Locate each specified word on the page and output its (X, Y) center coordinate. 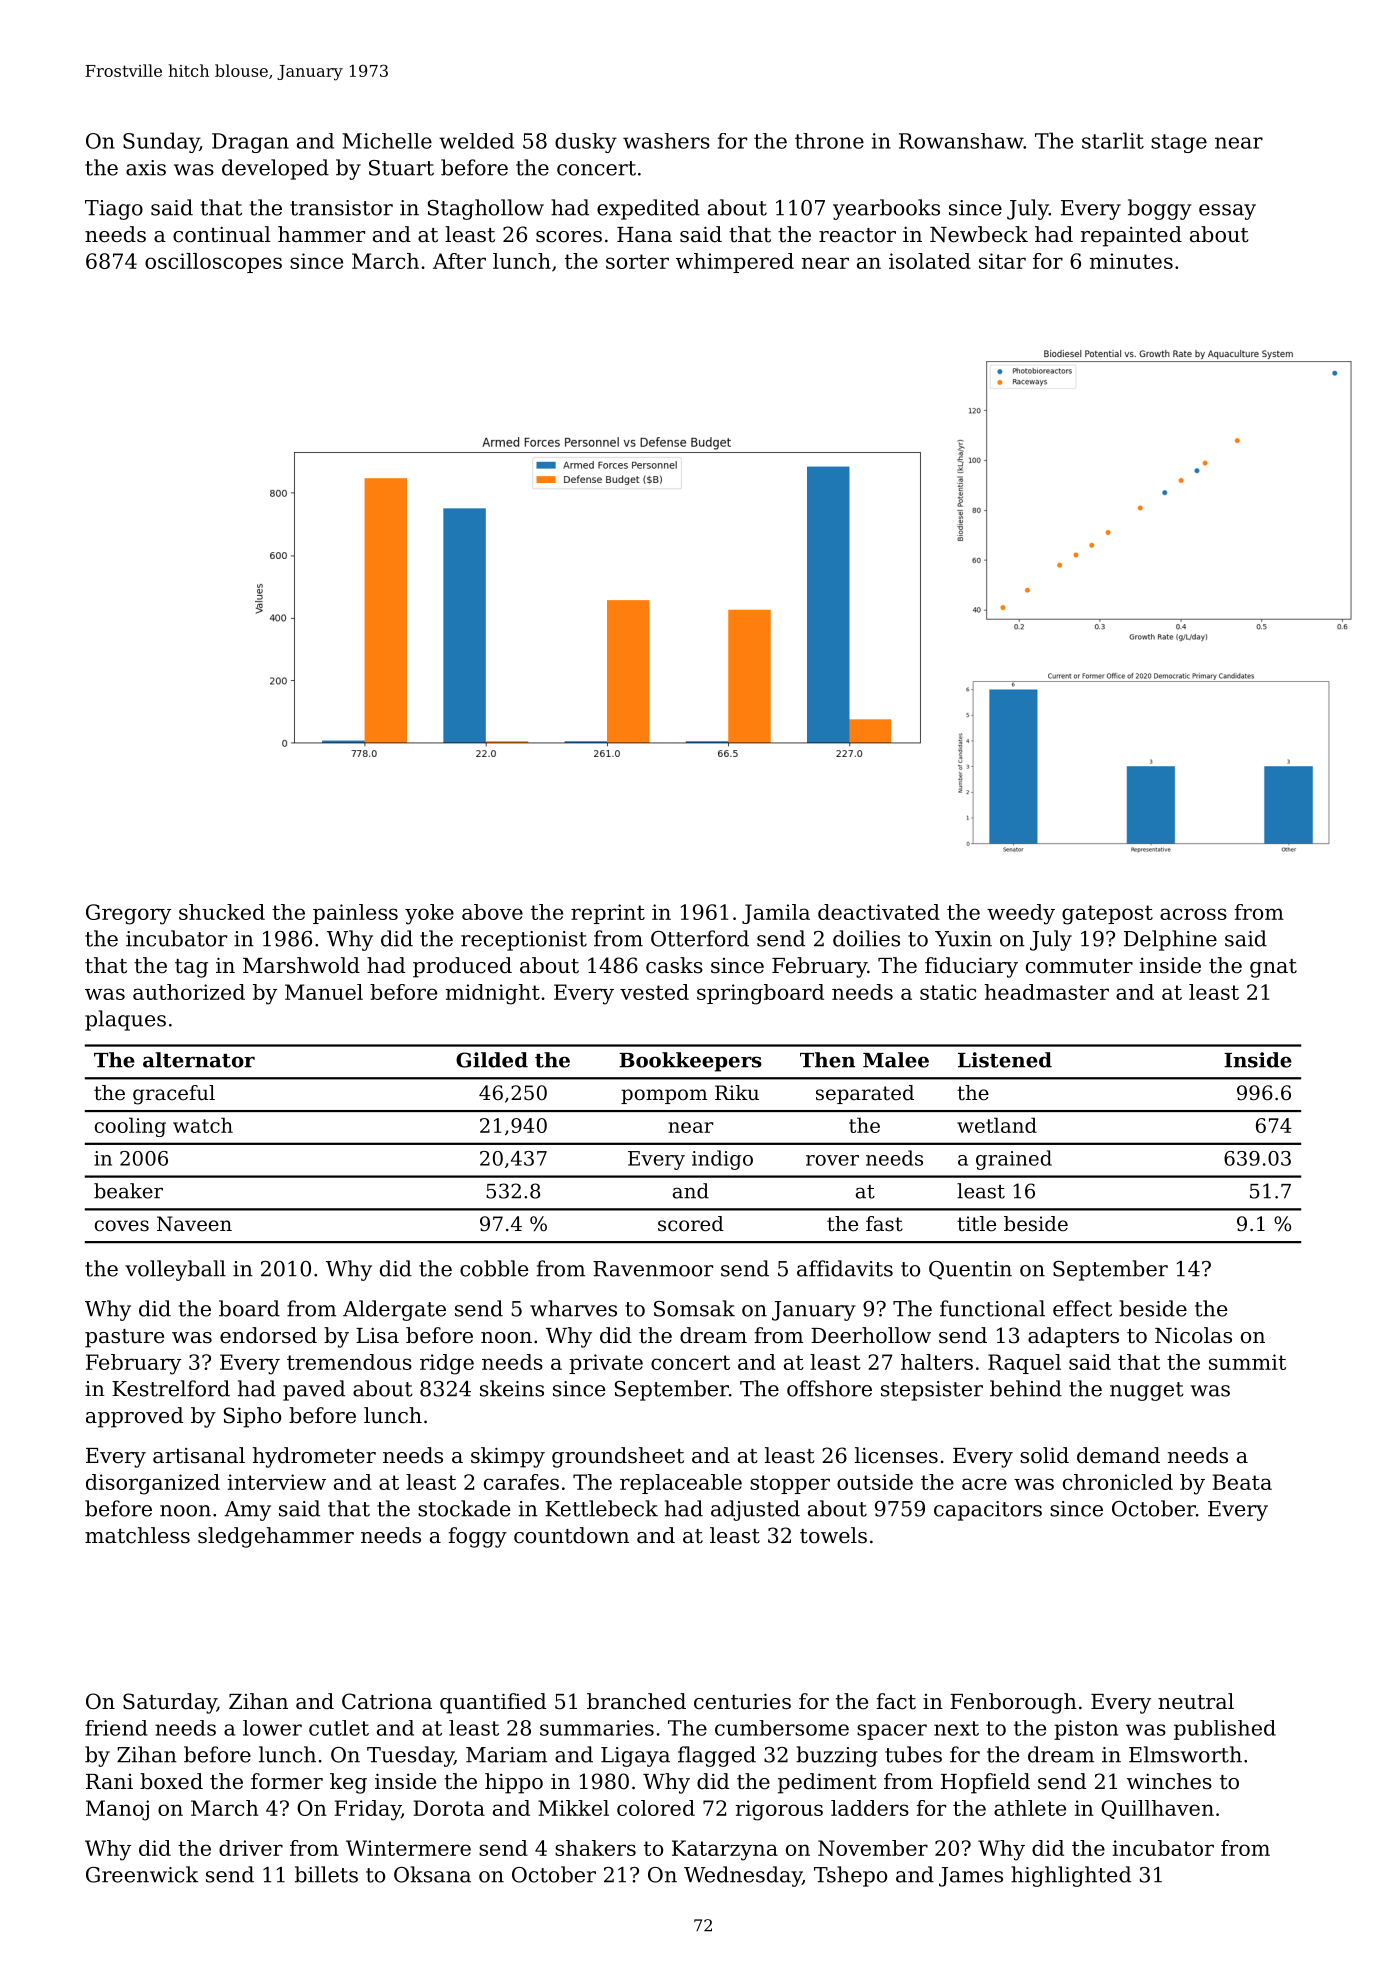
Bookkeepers (690, 1062)
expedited (648, 209)
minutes (1131, 261)
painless (355, 914)
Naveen (194, 1224)
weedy (1021, 914)
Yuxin (963, 939)
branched (636, 1701)
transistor (341, 208)
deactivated (879, 912)
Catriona (387, 1701)
